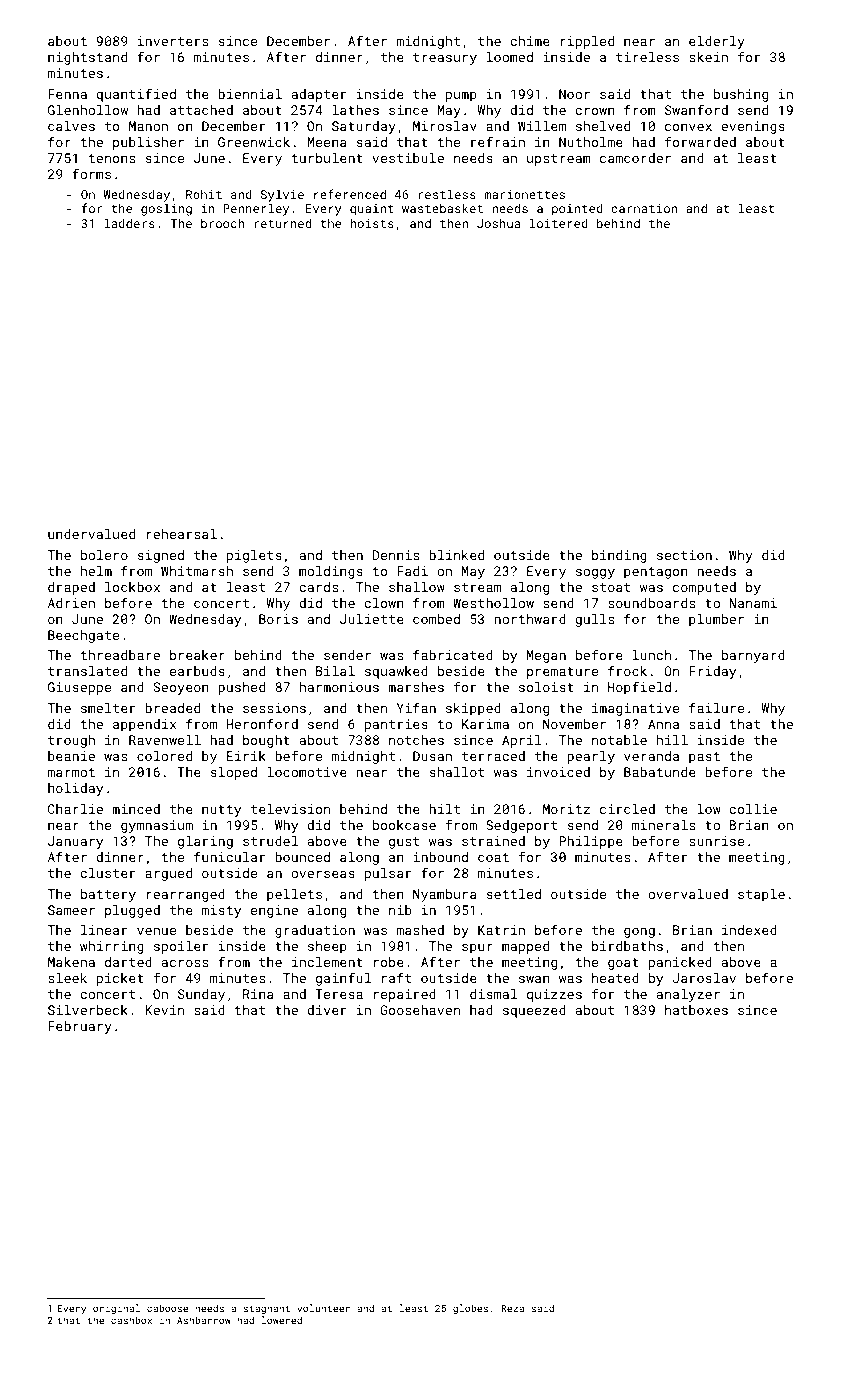 This screenshot has height=1400, width=849. I want to click on Goosehaven, so click(420, 1010).
